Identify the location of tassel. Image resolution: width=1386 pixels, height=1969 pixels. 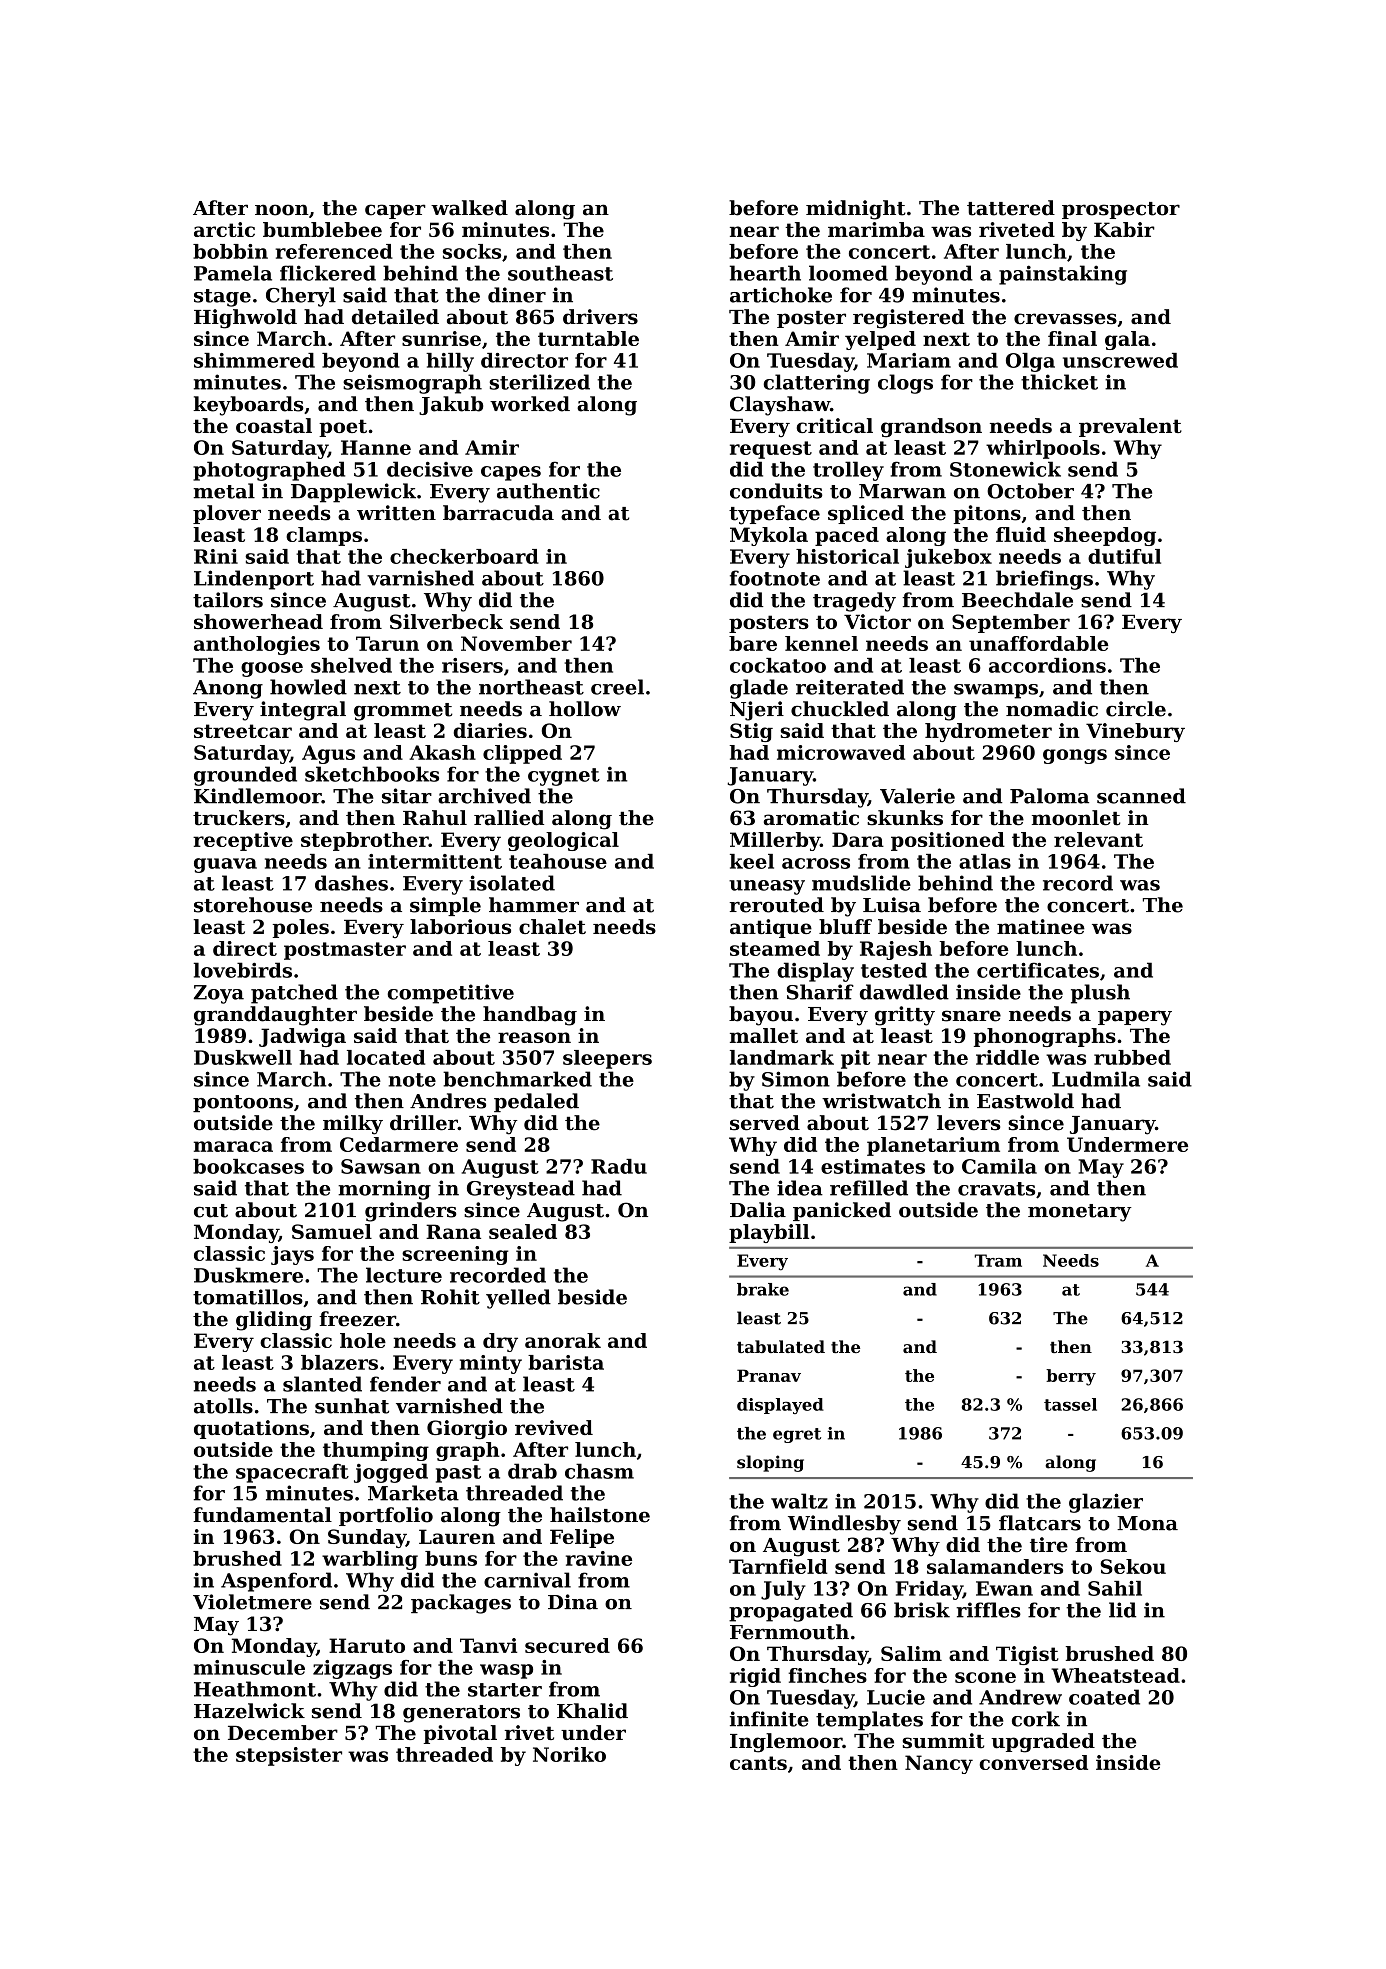
(1070, 1404).
